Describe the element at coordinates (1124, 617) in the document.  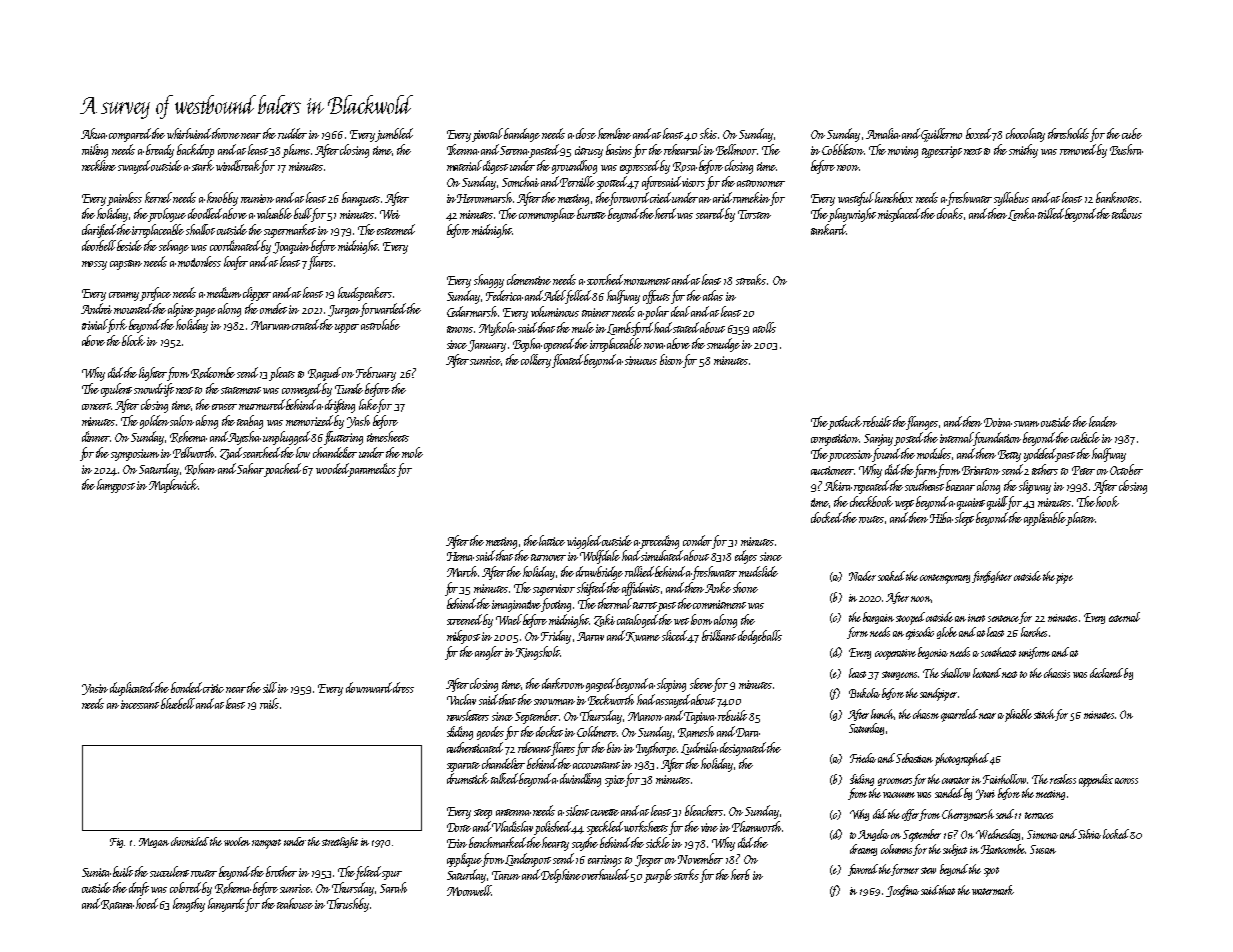
I see `external` at that location.
